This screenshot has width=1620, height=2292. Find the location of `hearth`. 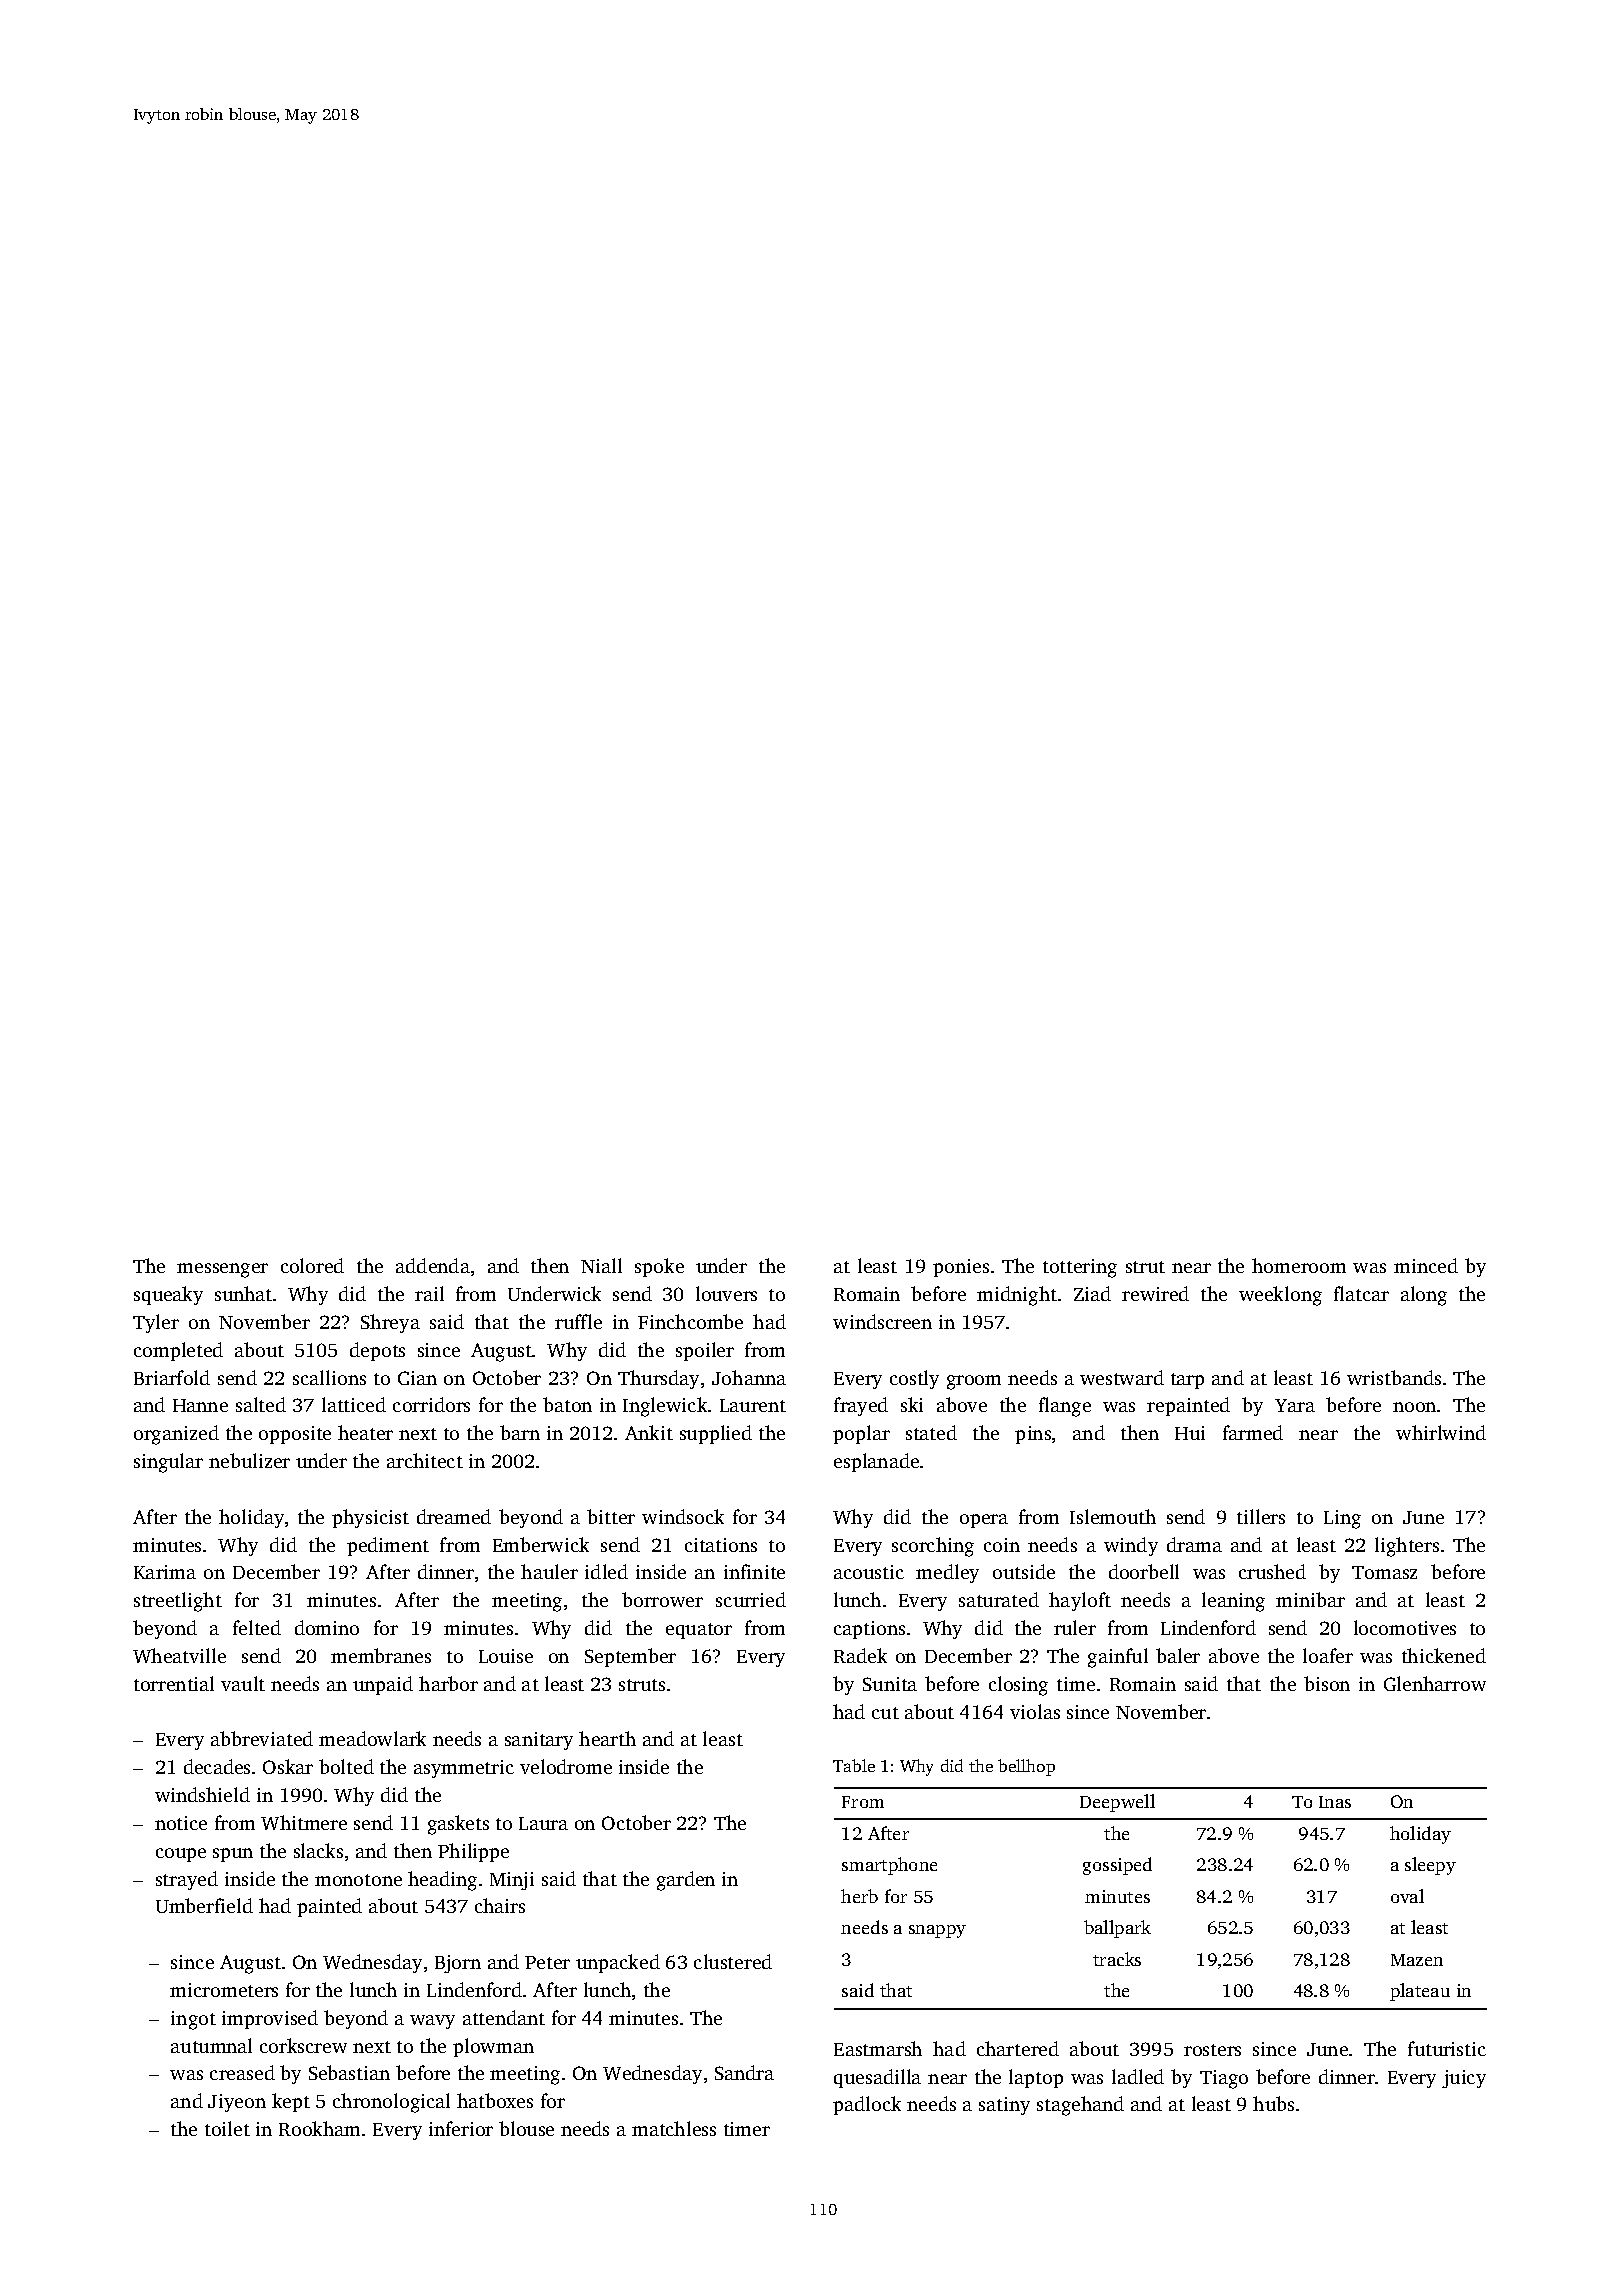

hearth is located at coordinates (607, 1738).
